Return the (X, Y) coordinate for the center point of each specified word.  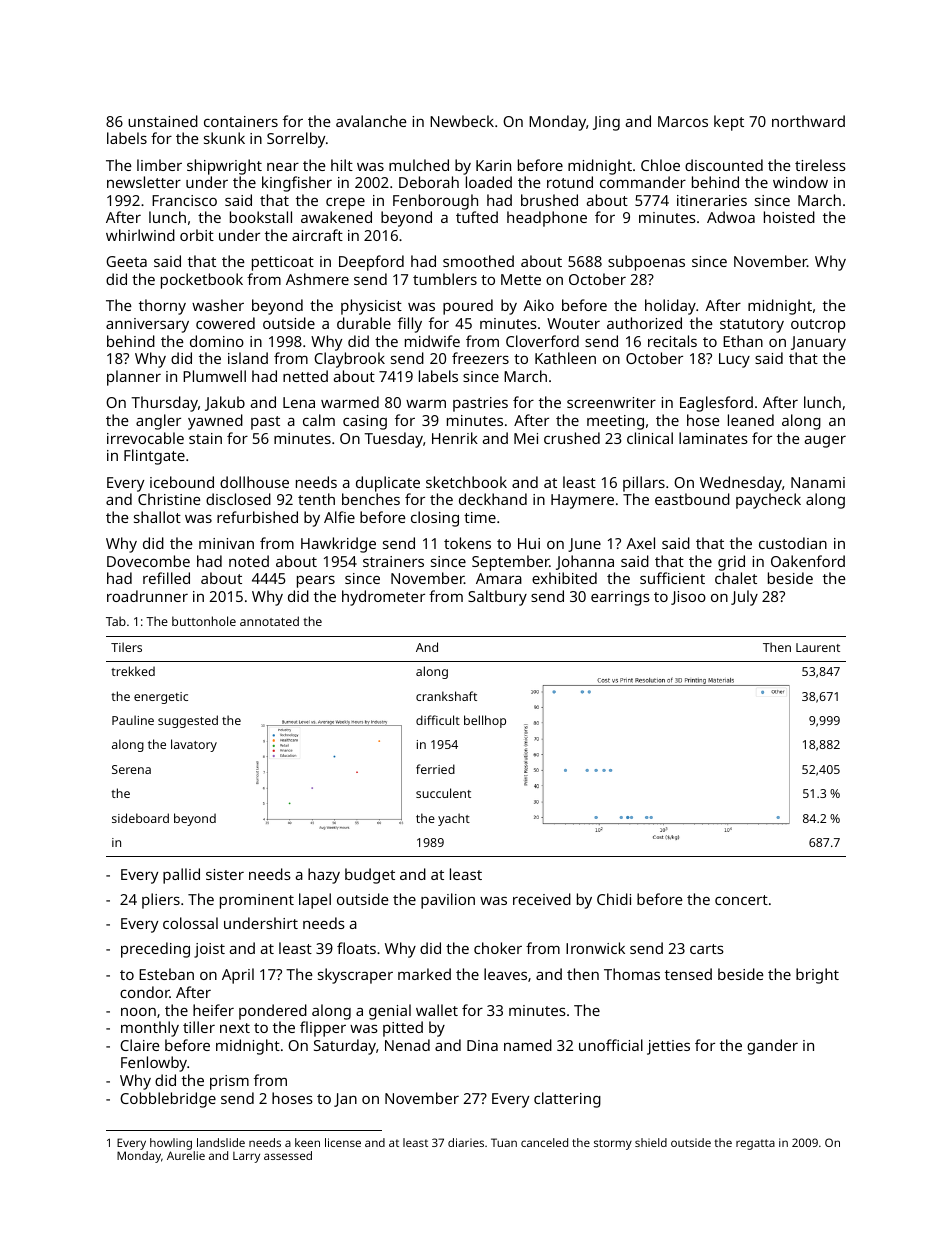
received (542, 899)
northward (808, 121)
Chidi (614, 899)
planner (134, 378)
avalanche (371, 121)
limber (159, 165)
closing (435, 519)
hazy (324, 876)
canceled (544, 1142)
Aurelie (186, 1155)
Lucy (734, 360)
